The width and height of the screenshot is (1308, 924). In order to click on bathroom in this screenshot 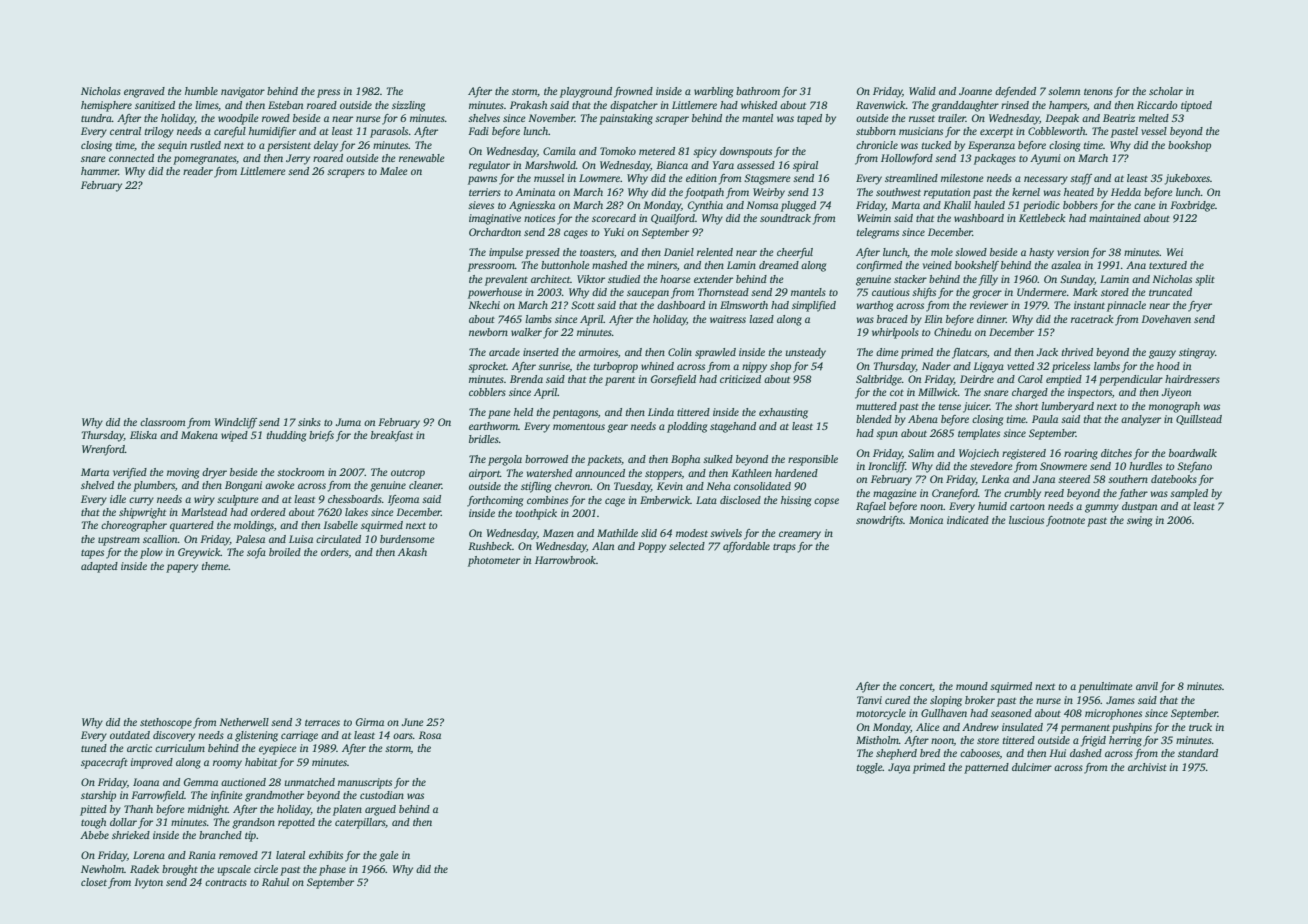, I will do `click(758, 91)`.
